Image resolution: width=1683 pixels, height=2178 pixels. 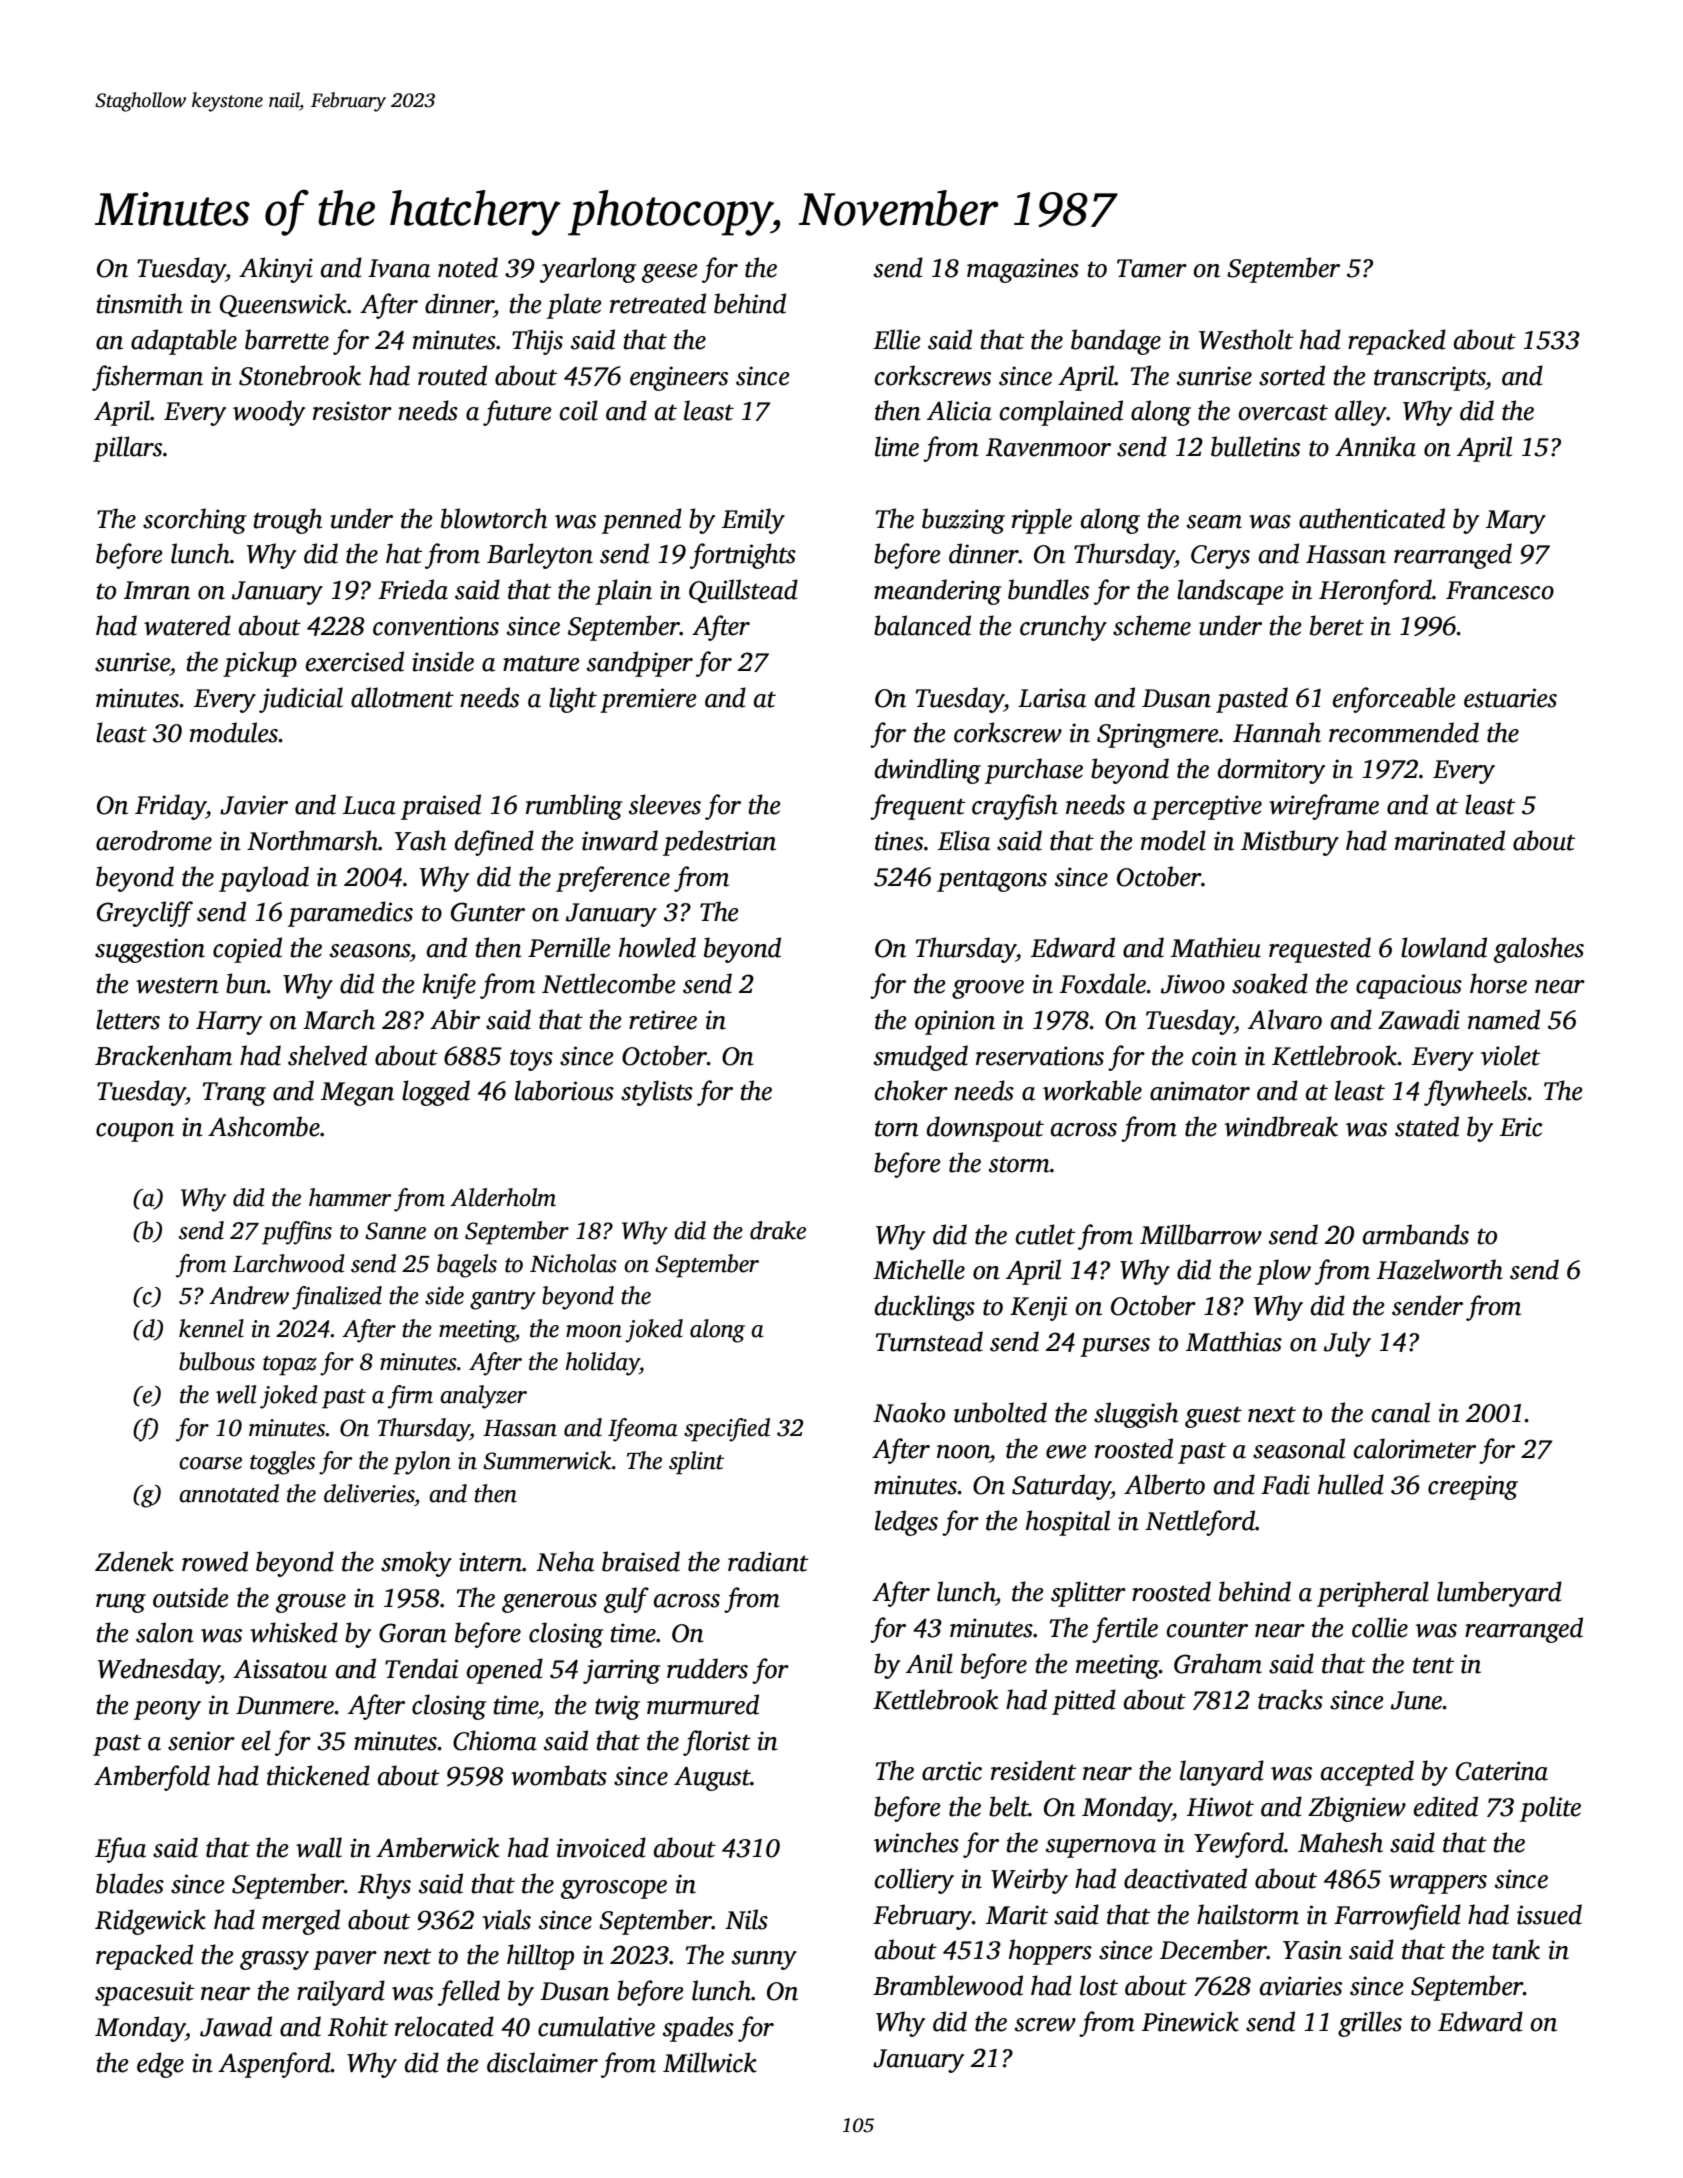 What do you see at coordinates (1034, 771) in the screenshot?
I see `purchase` at bounding box center [1034, 771].
